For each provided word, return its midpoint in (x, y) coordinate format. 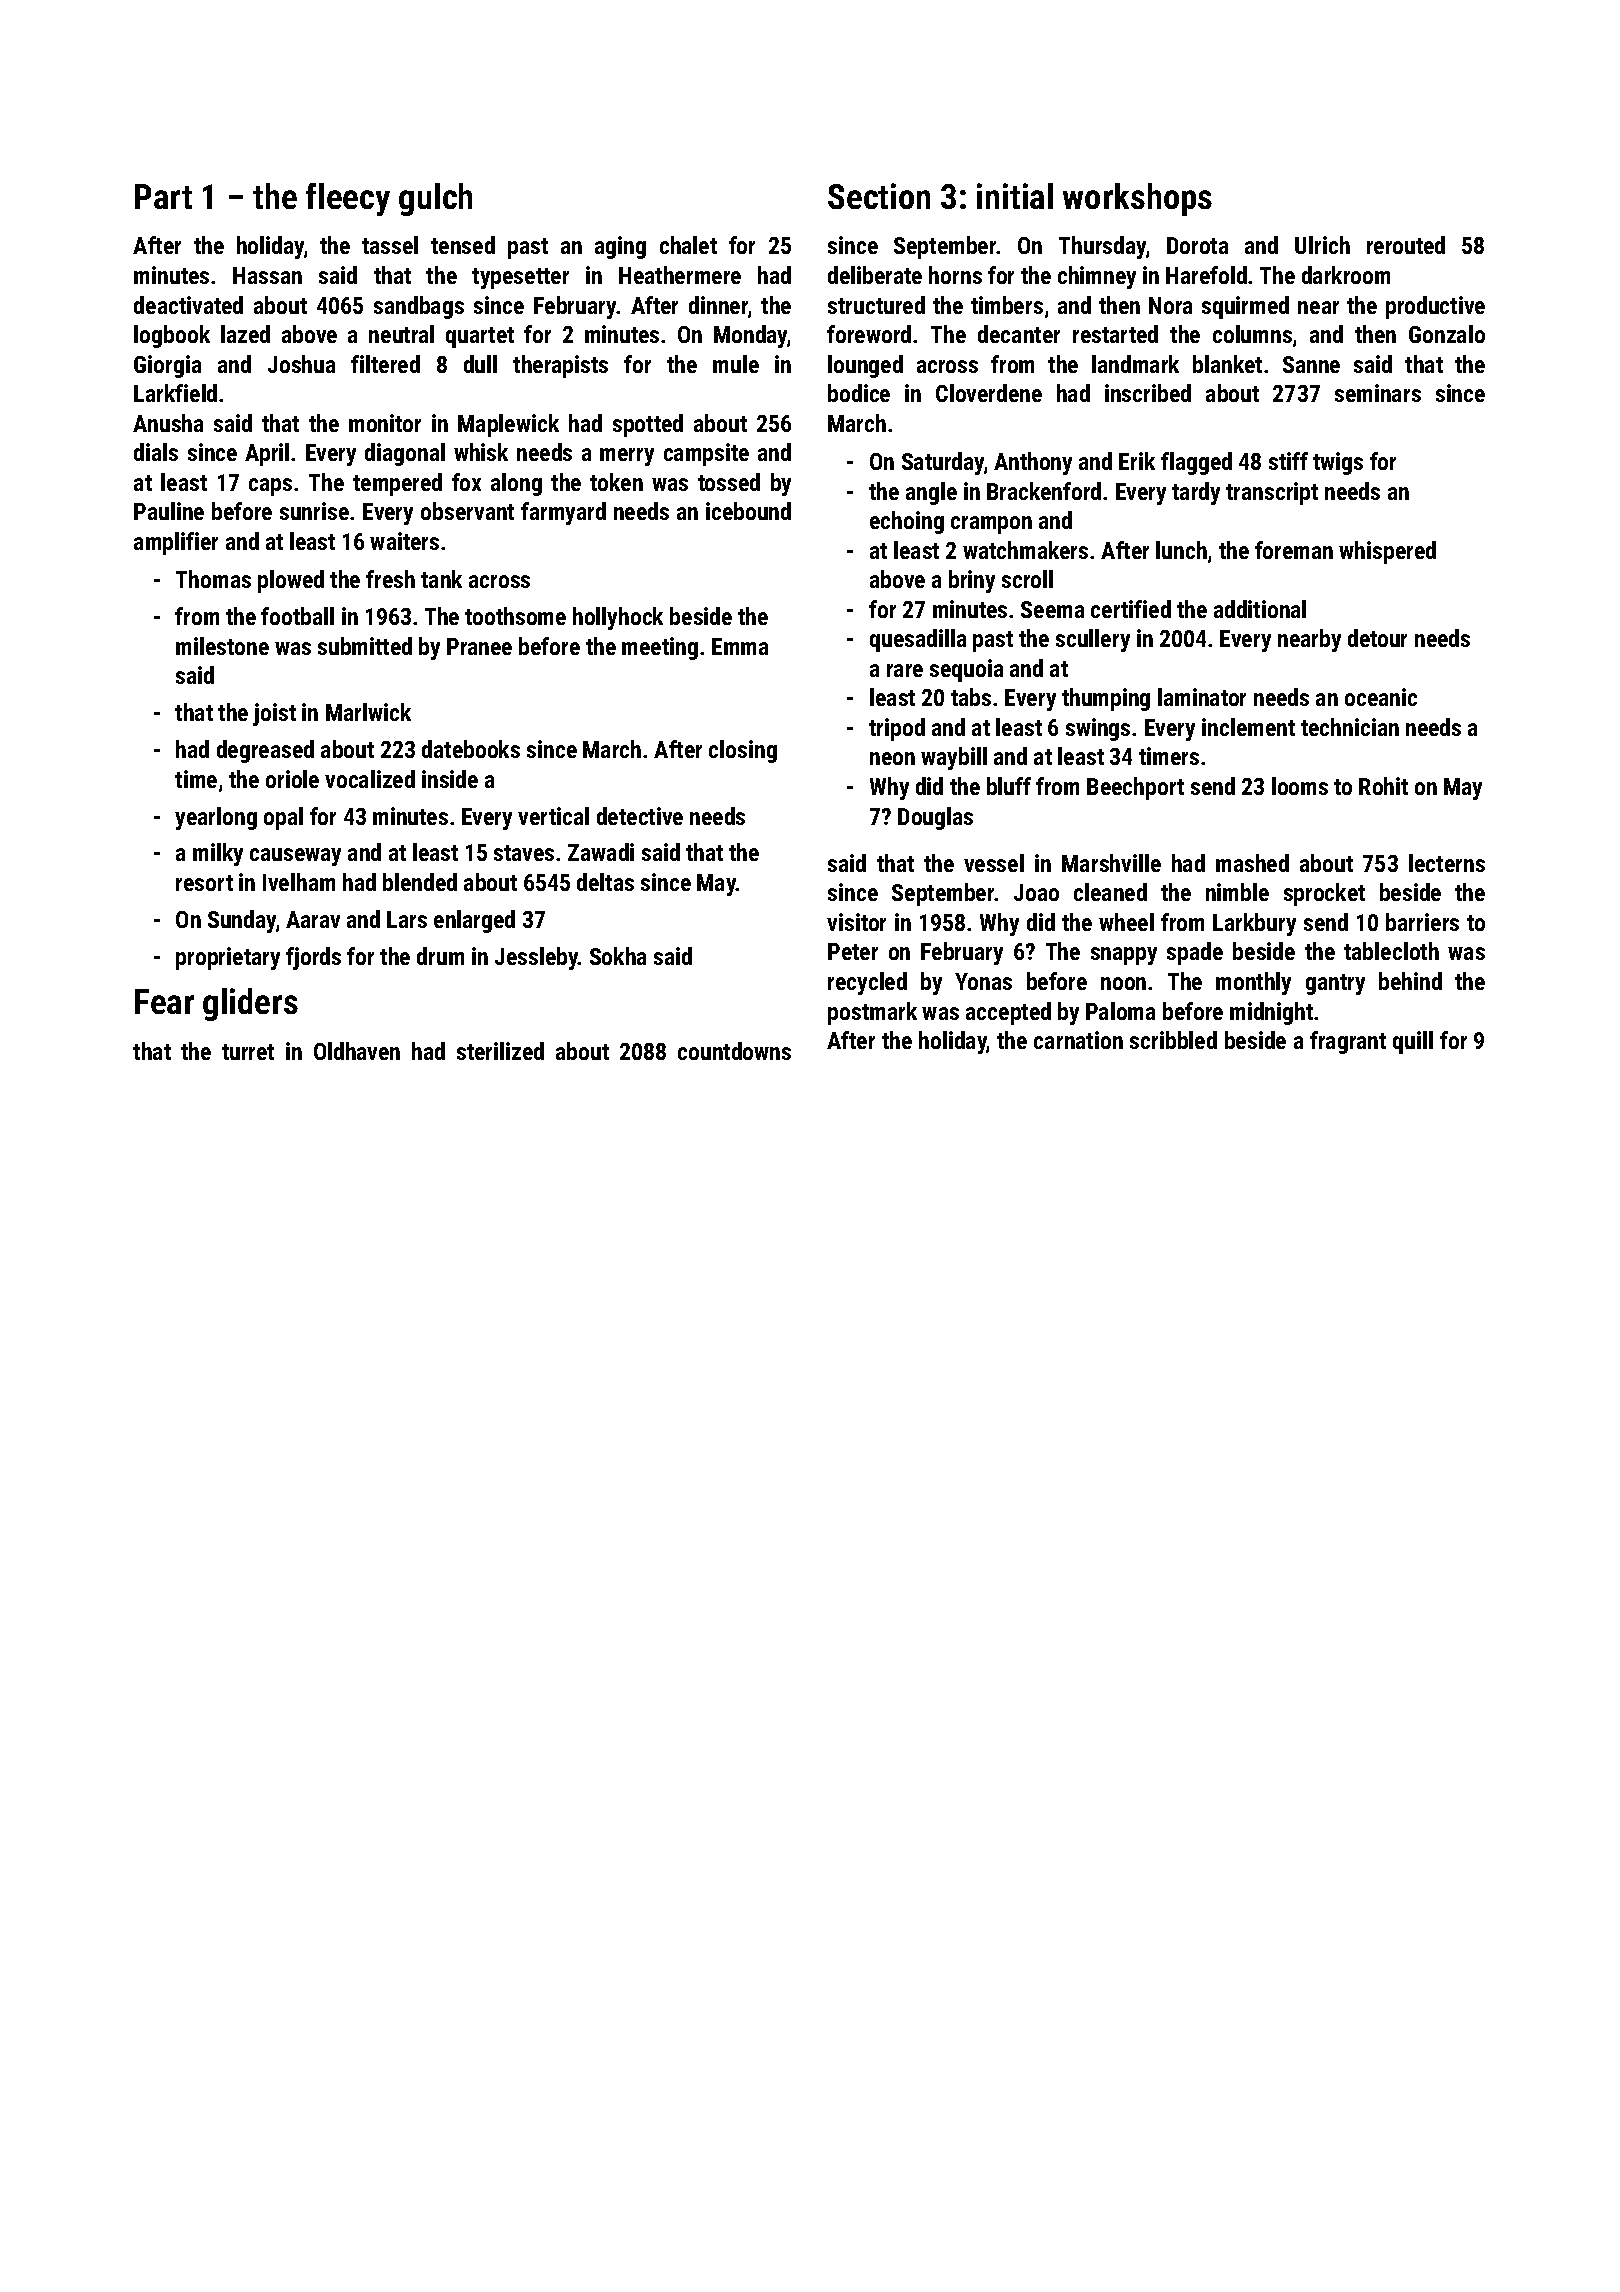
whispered (1387, 552)
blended (420, 882)
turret (248, 1052)
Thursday (1102, 247)
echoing (907, 522)
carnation (1078, 1040)
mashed (1252, 863)
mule (736, 364)
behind (1410, 981)
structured (876, 305)
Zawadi (601, 852)
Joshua (301, 364)
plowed (291, 581)
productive (1435, 307)
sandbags (419, 307)
